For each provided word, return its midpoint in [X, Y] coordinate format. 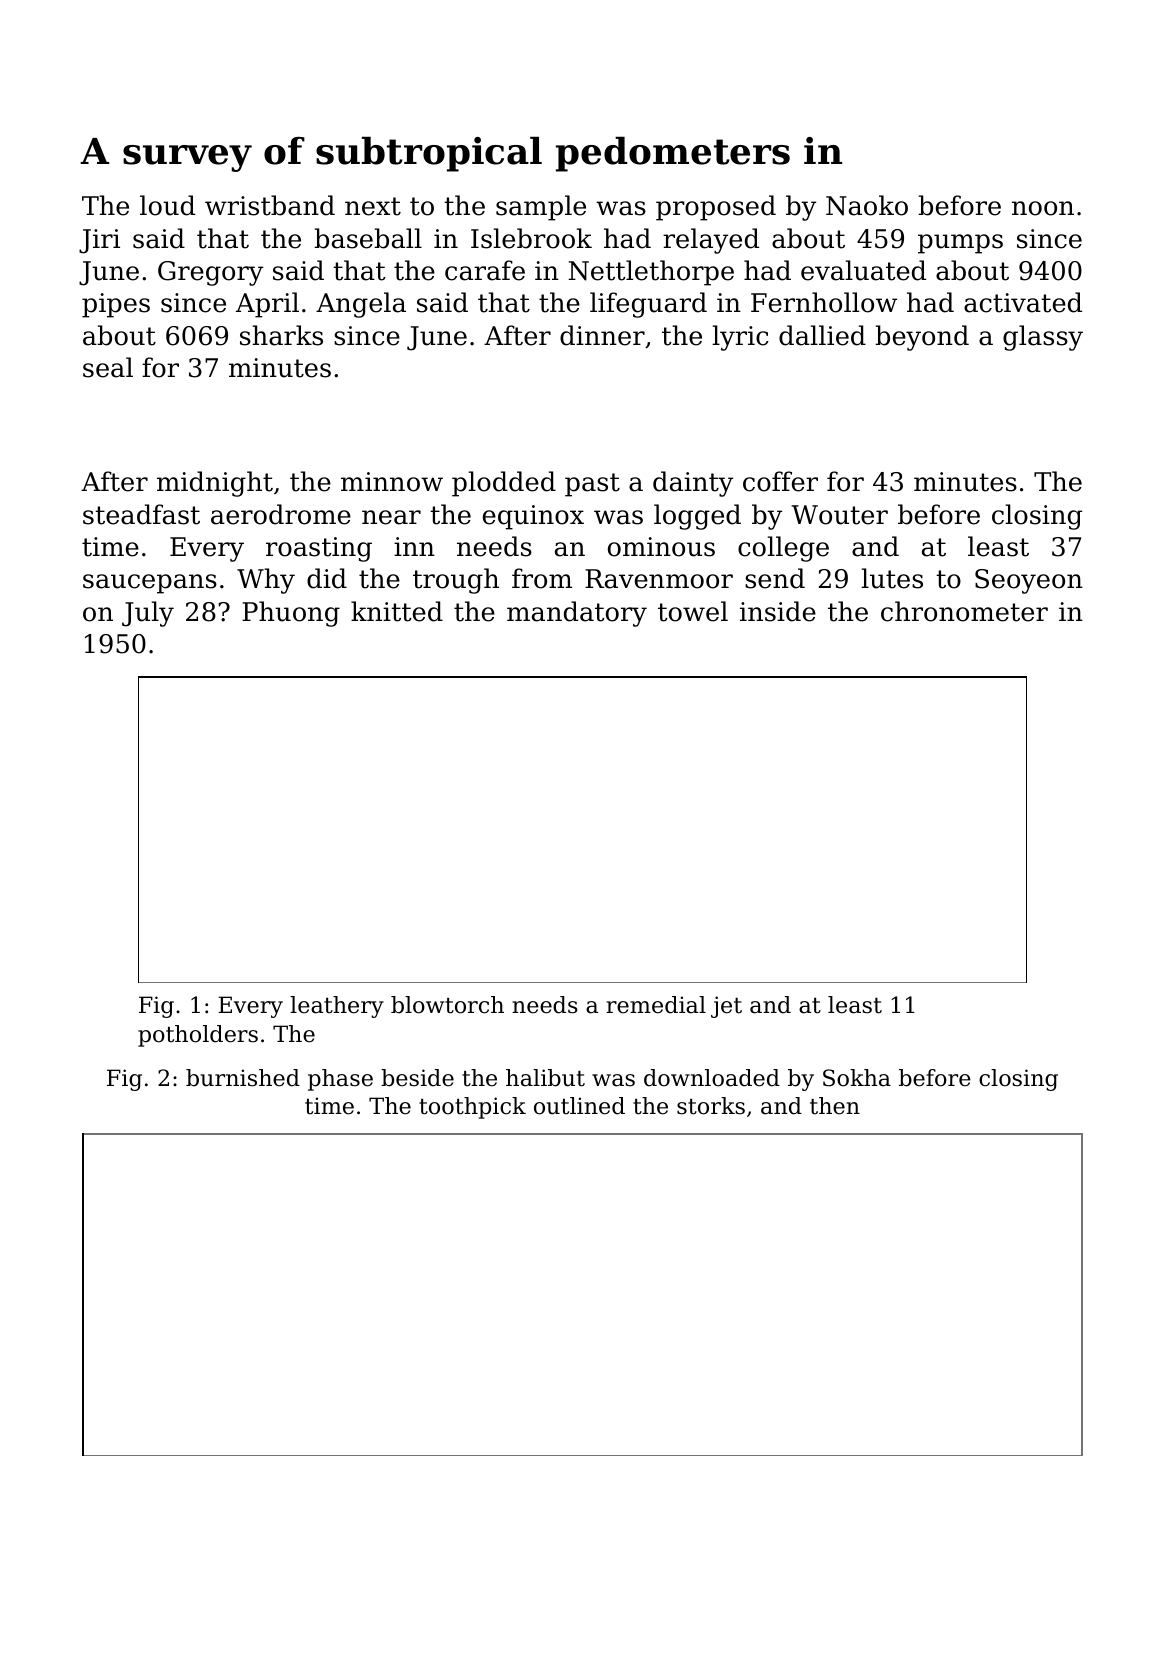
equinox [533, 517]
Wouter [839, 515]
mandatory [577, 614]
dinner [602, 335]
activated [1023, 302]
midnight [215, 484]
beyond [922, 338]
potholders [198, 1036]
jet [726, 1007]
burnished [243, 1078]
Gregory [210, 273]
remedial [656, 1005]
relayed [711, 241]
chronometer [964, 611]
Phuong [291, 614]
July [148, 614]
